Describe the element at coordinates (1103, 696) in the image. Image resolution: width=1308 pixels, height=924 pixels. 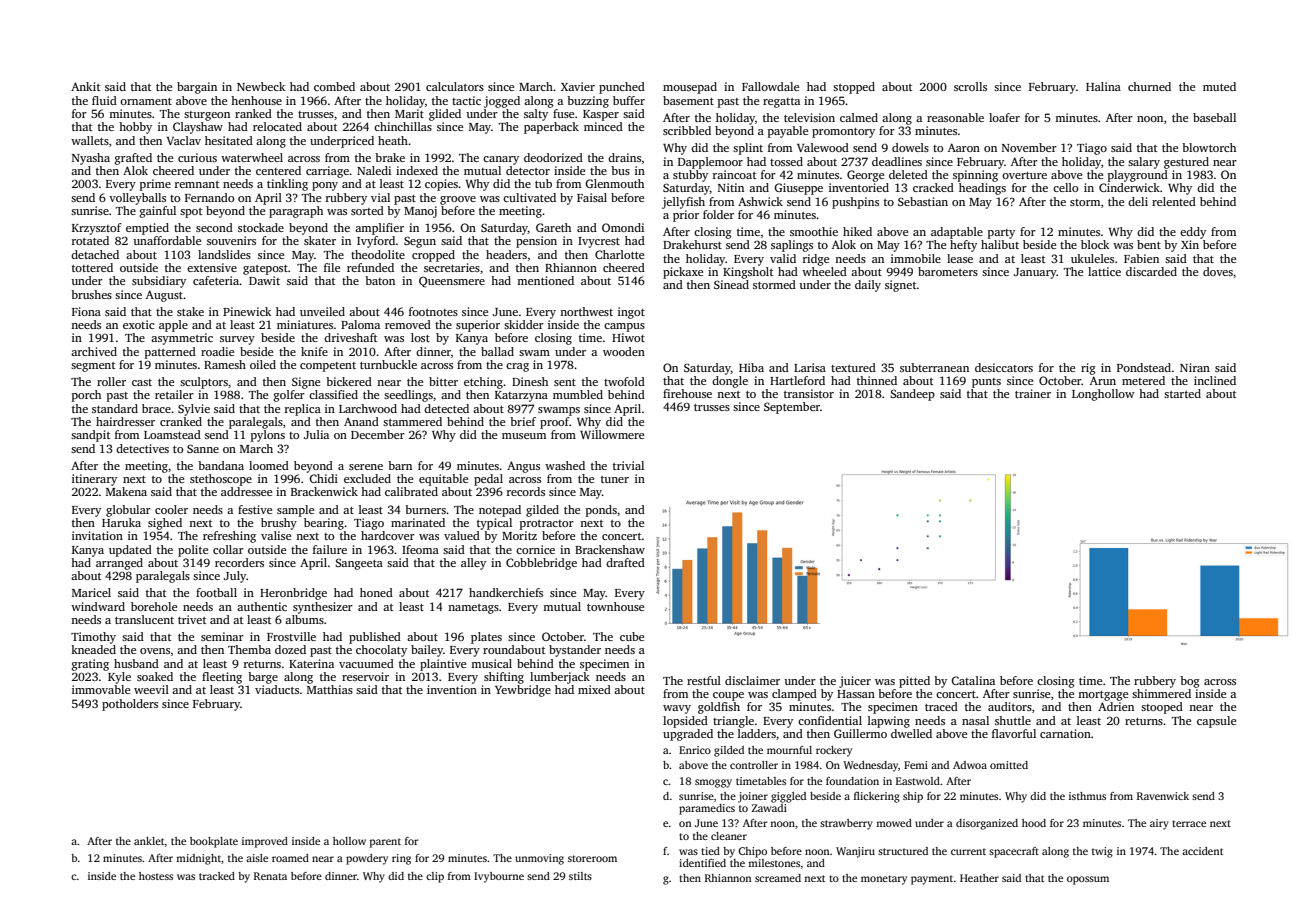
I see `mortgage` at that location.
